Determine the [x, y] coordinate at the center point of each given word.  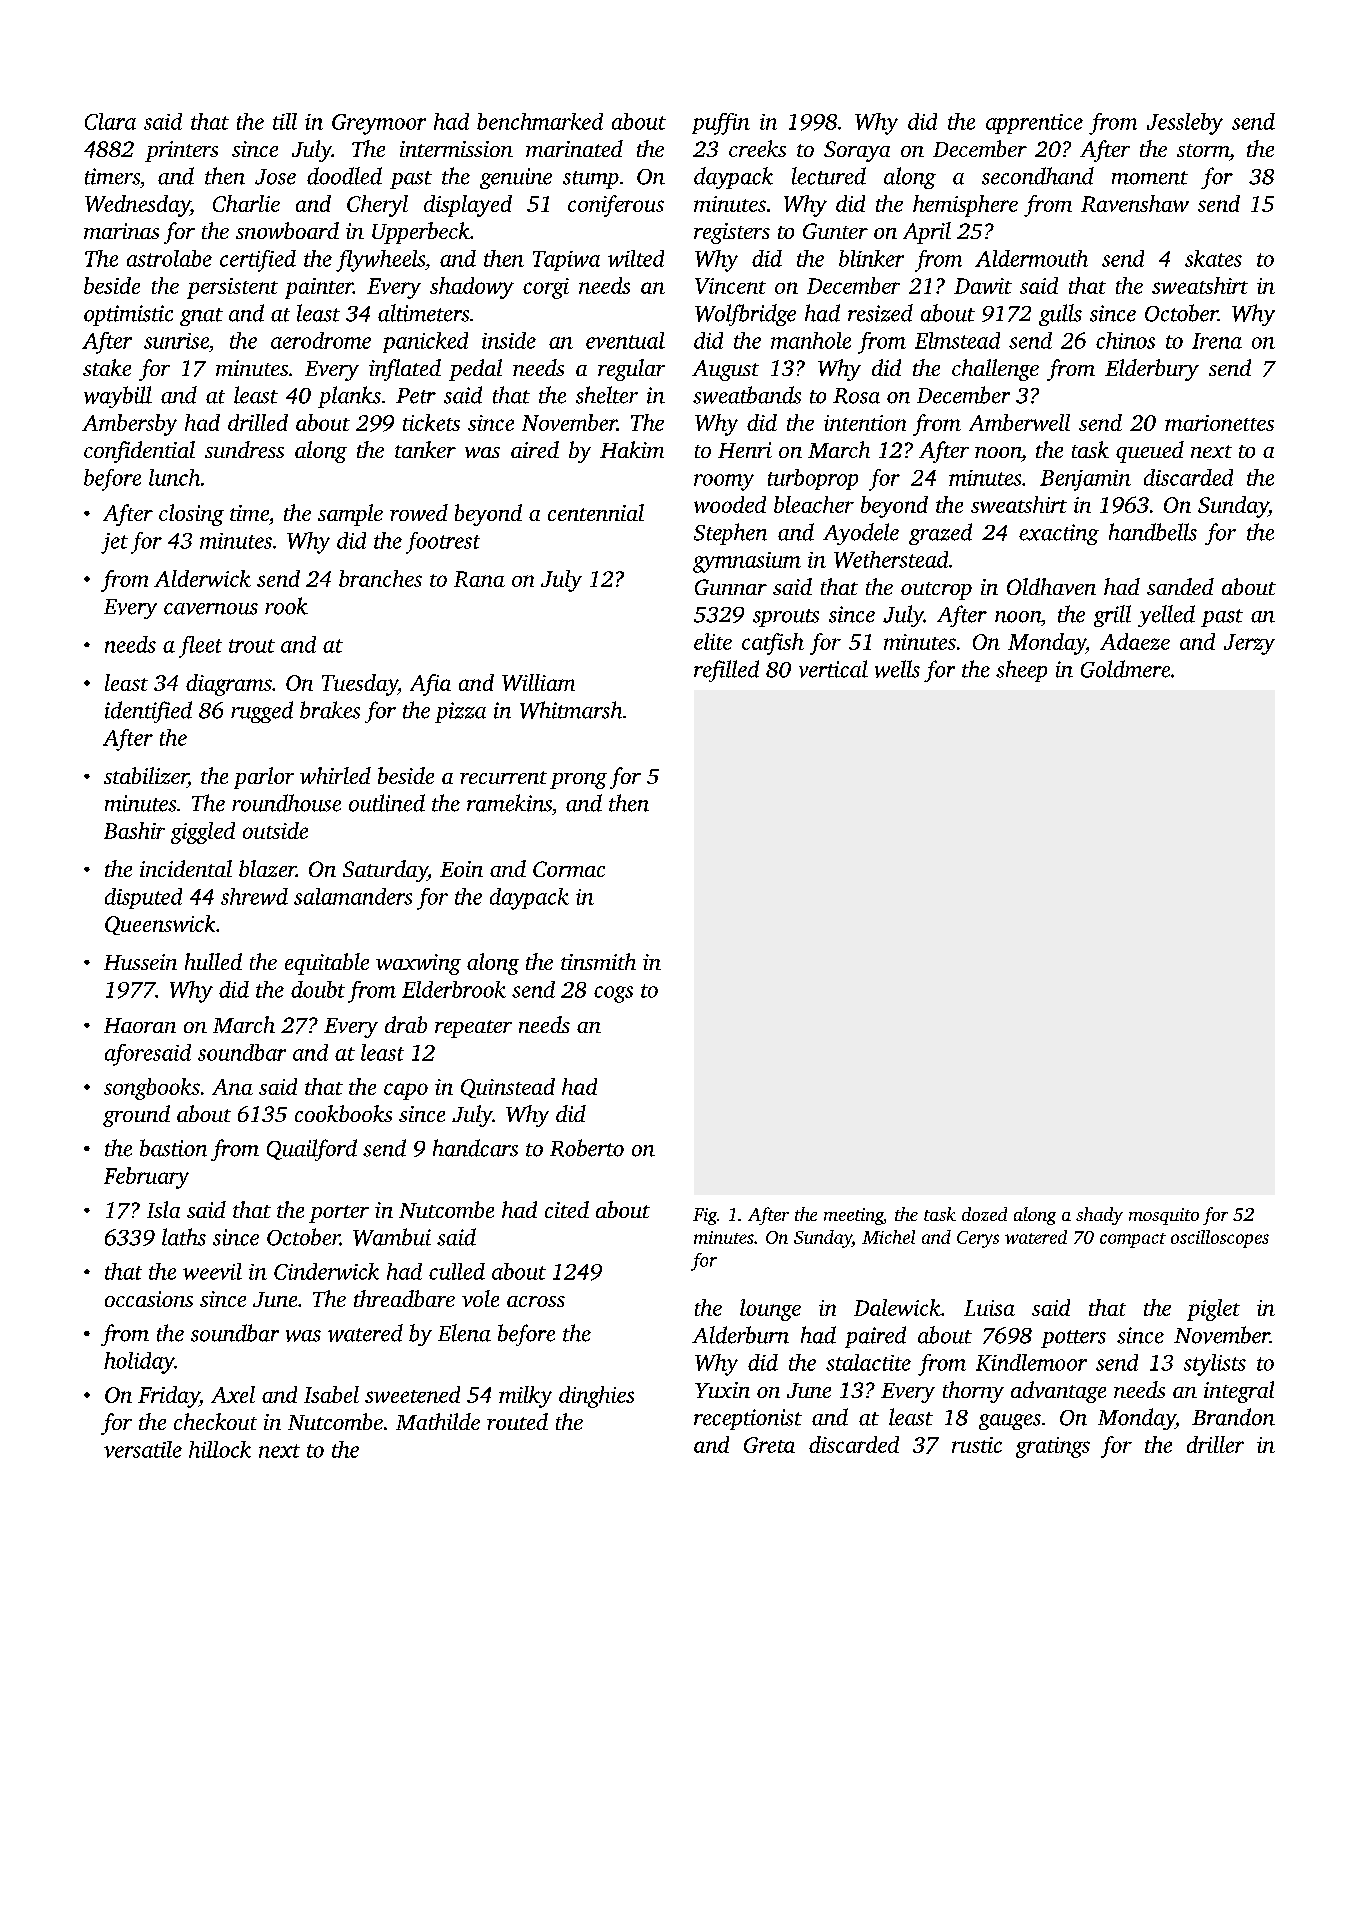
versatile [143, 1449]
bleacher [814, 504]
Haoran [140, 1025]
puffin [721, 124]
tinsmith [598, 961]
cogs [613, 994]
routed [517, 1421]
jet [114, 543]
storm [1203, 150]
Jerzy [1249, 644]
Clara [110, 121]
